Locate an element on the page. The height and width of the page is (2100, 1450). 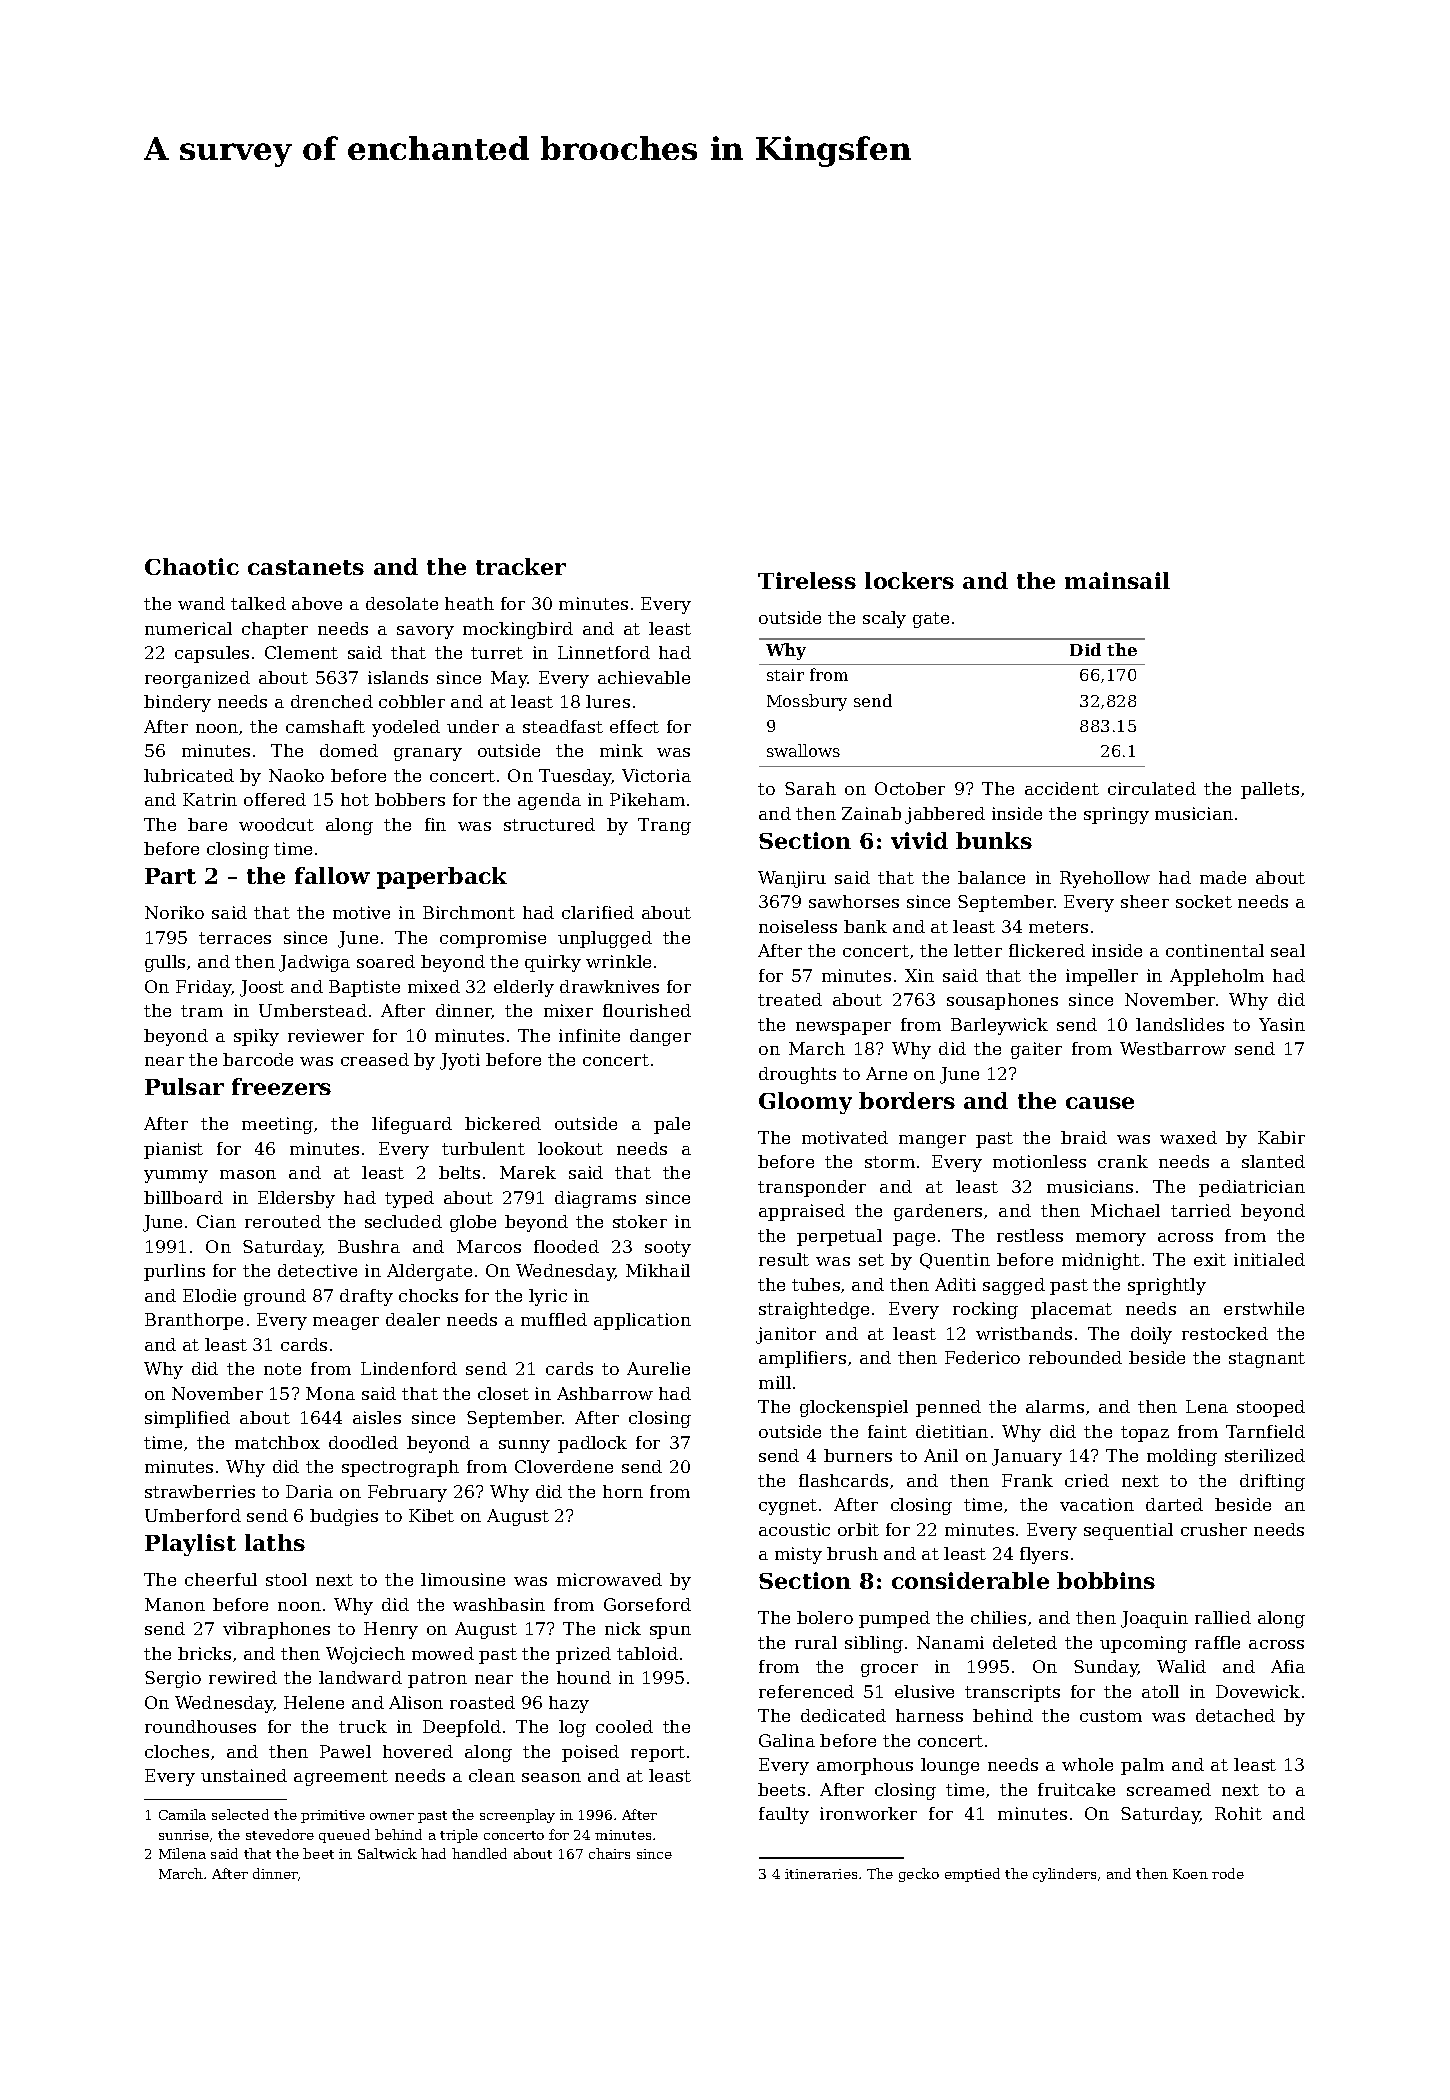
mainsail is located at coordinates (1117, 580).
